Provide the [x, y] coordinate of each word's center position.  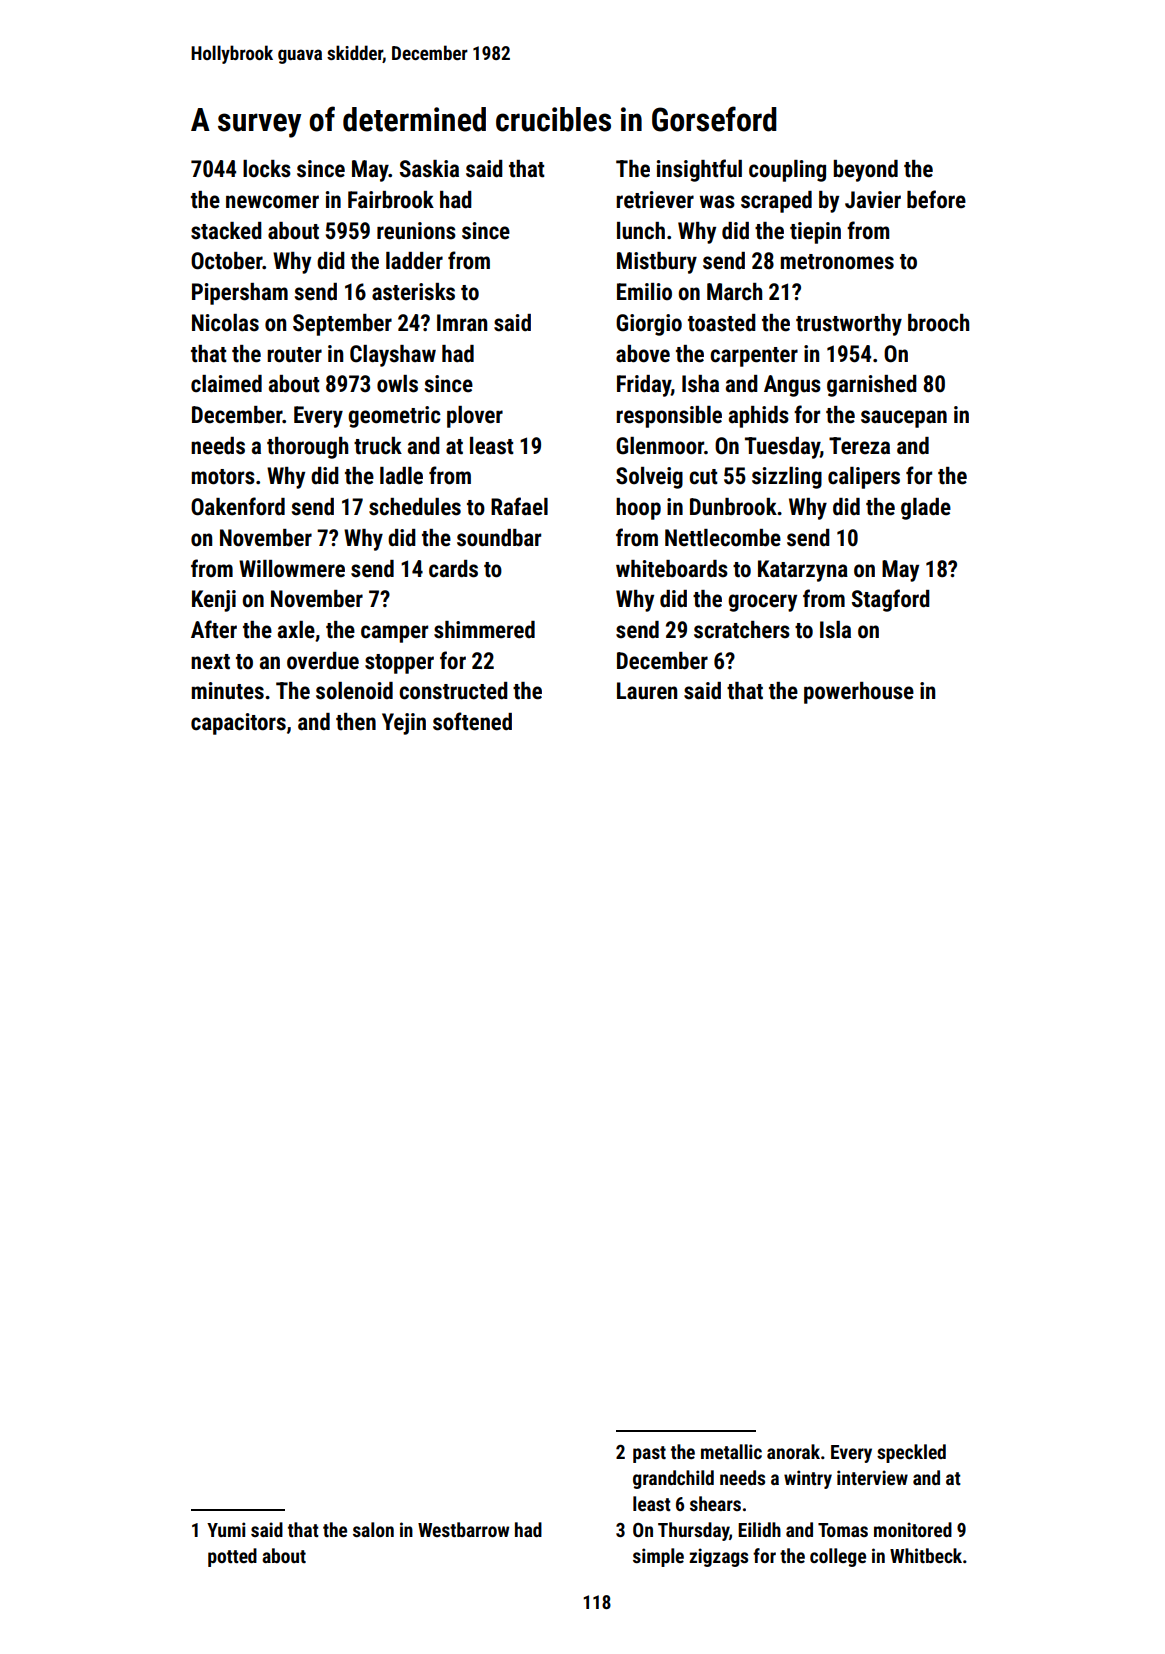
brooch [938, 323]
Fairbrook [391, 200]
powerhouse [859, 693]
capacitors [238, 724]
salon [373, 1529]
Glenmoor [660, 446]
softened [472, 721]
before [936, 199]
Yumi [226, 1529]
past [649, 1454]
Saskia [429, 169]
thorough [307, 448]
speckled [911, 1453]
